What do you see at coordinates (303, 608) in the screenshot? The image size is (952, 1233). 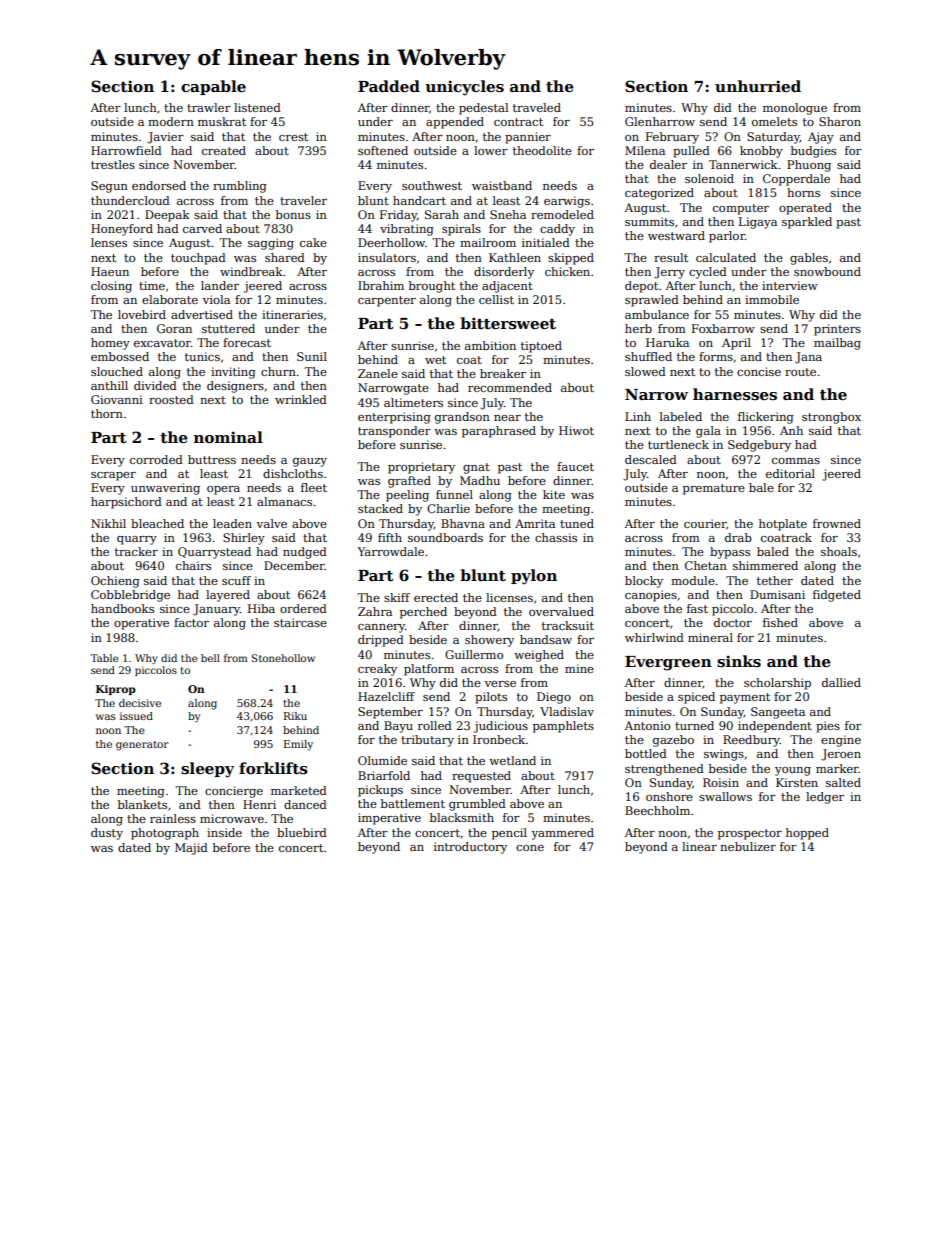 I see `ordered` at bounding box center [303, 608].
